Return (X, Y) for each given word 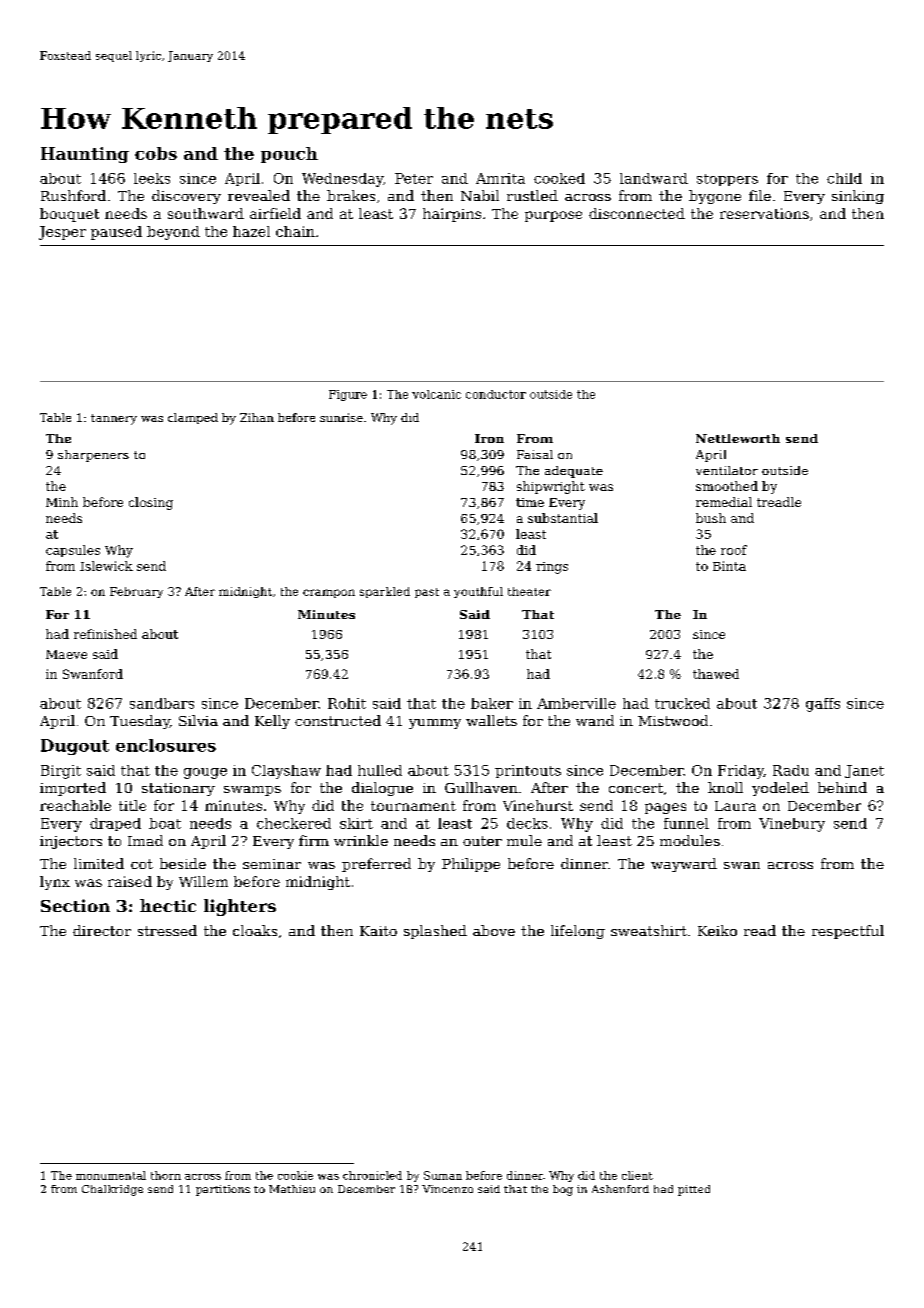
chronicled (372, 1175)
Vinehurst (538, 805)
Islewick (106, 566)
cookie (295, 1175)
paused (116, 233)
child (844, 178)
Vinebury (792, 825)
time (530, 502)
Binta (729, 566)
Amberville (576, 703)
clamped (193, 418)
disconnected (637, 213)
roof (734, 550)
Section (75, 905)
